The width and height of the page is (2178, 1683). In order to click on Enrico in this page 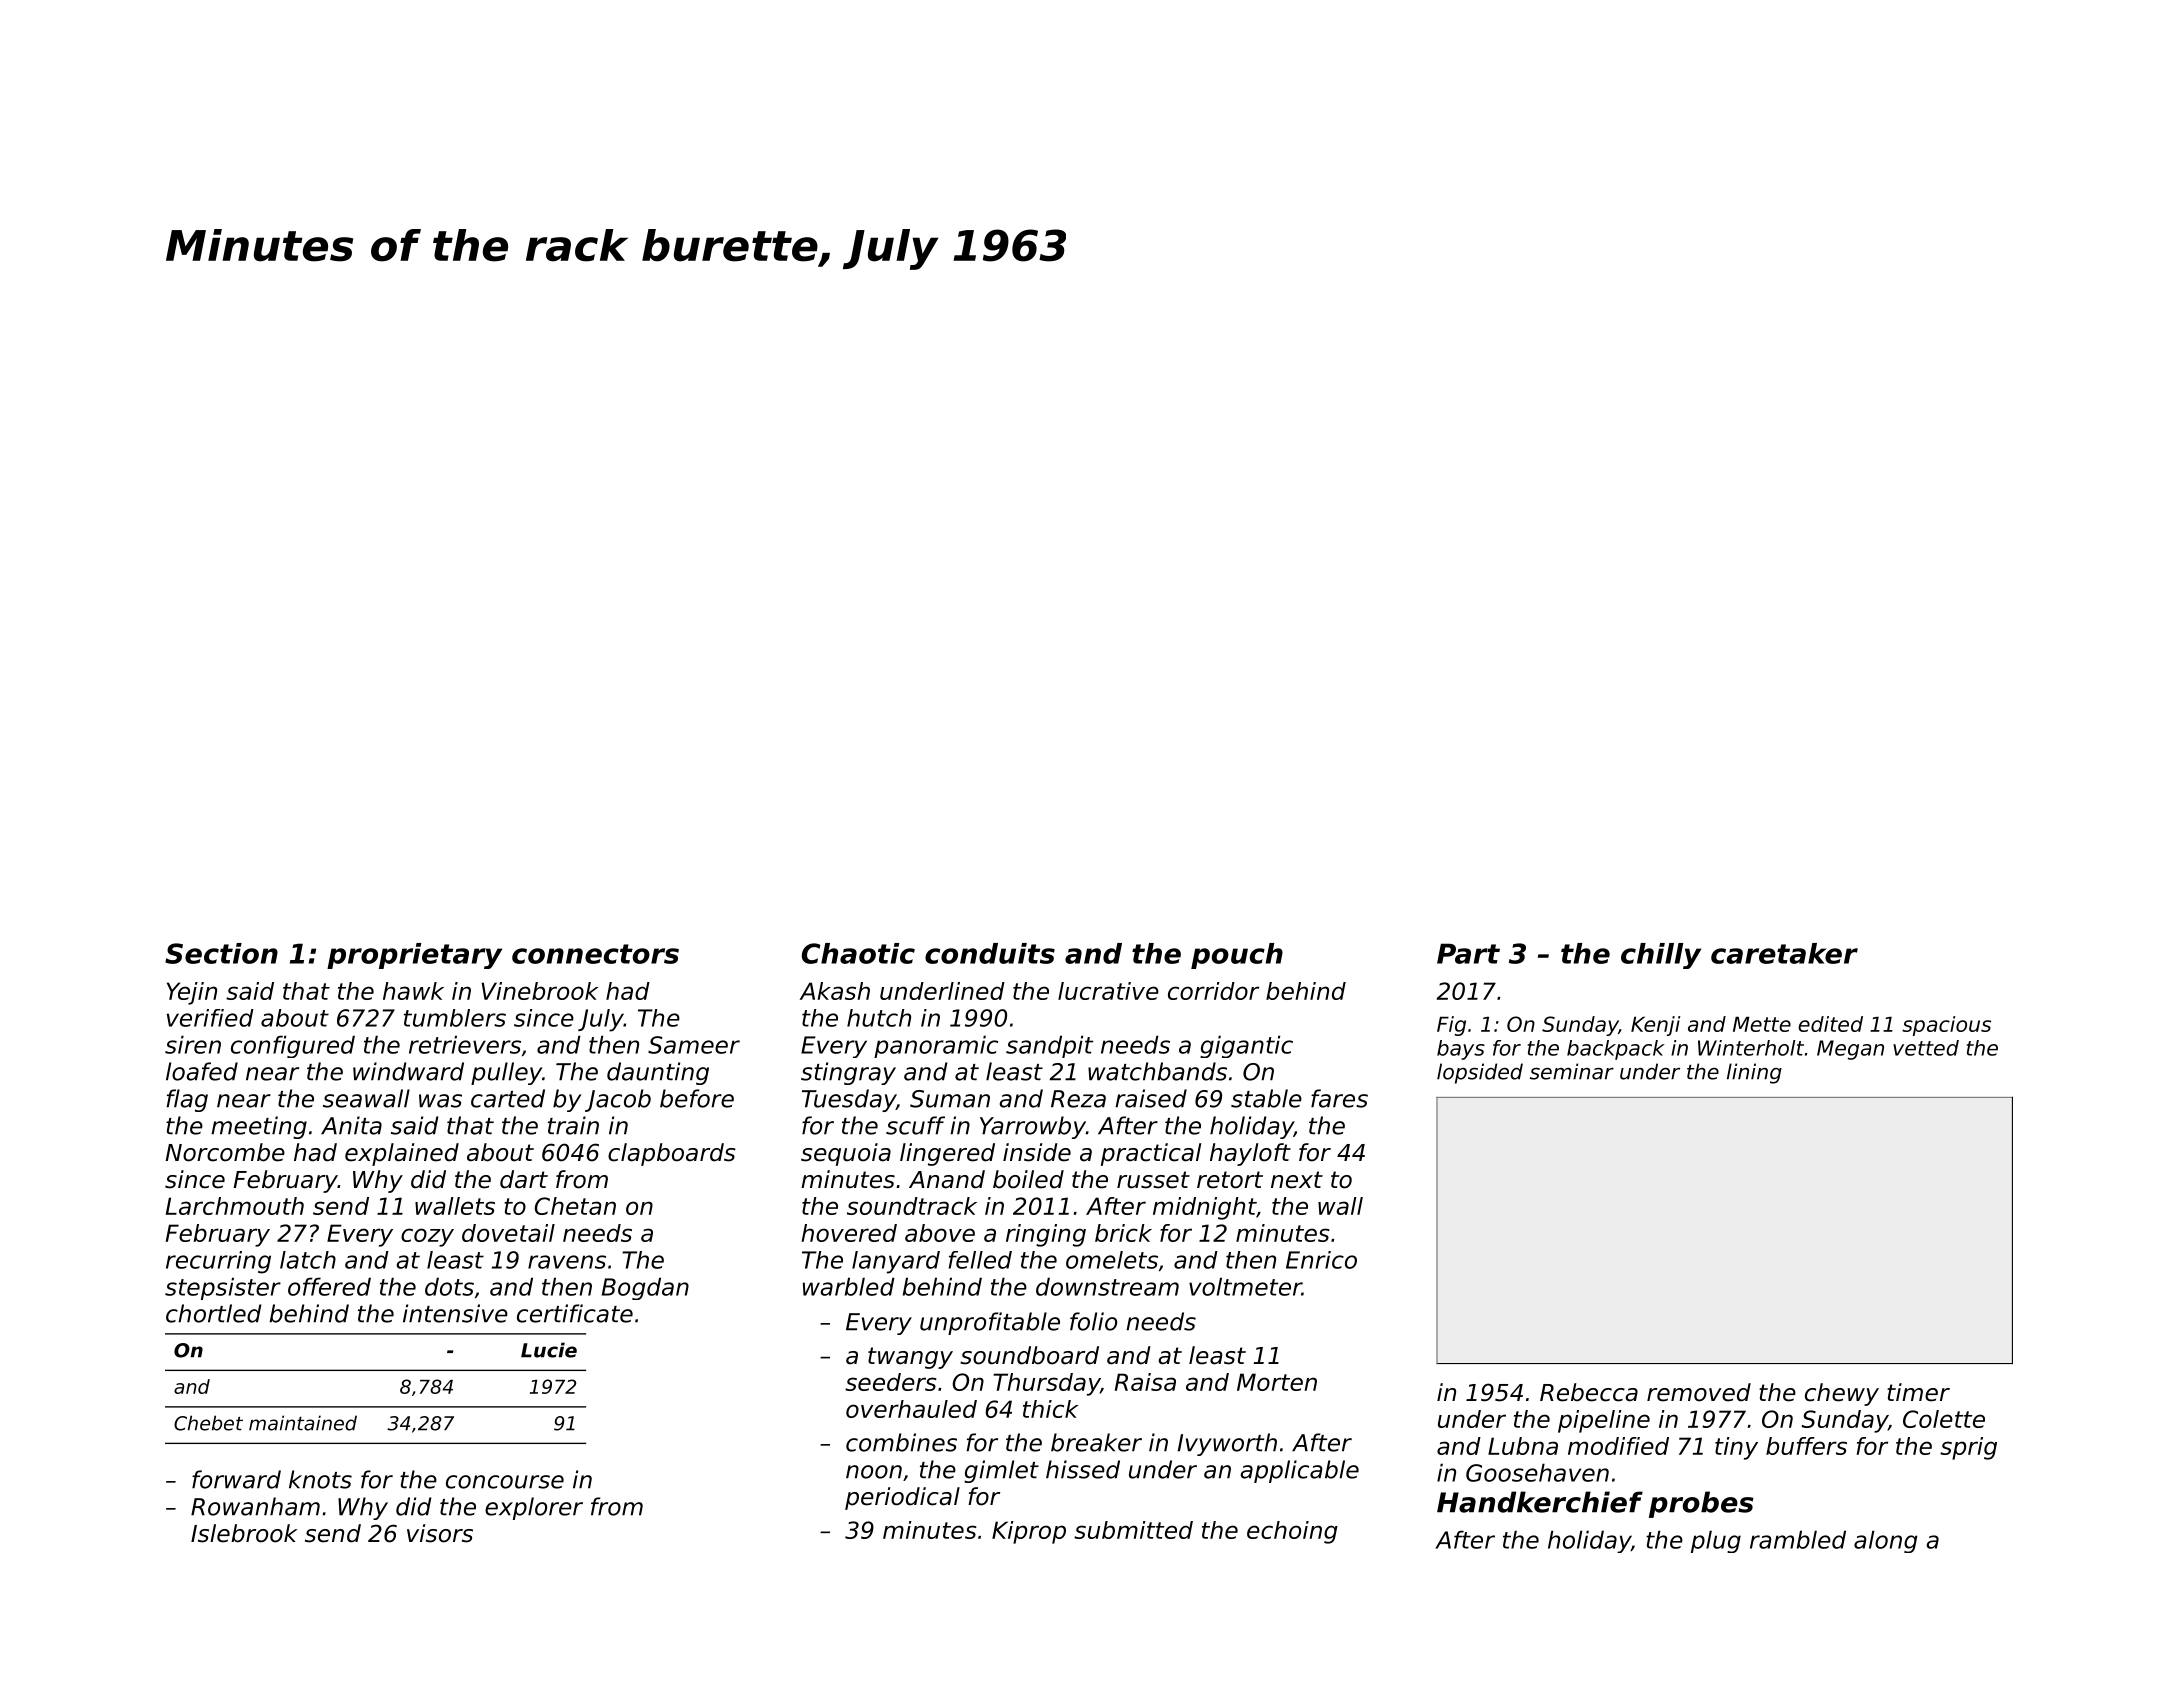, I will do `click(1321, 1260)`.
